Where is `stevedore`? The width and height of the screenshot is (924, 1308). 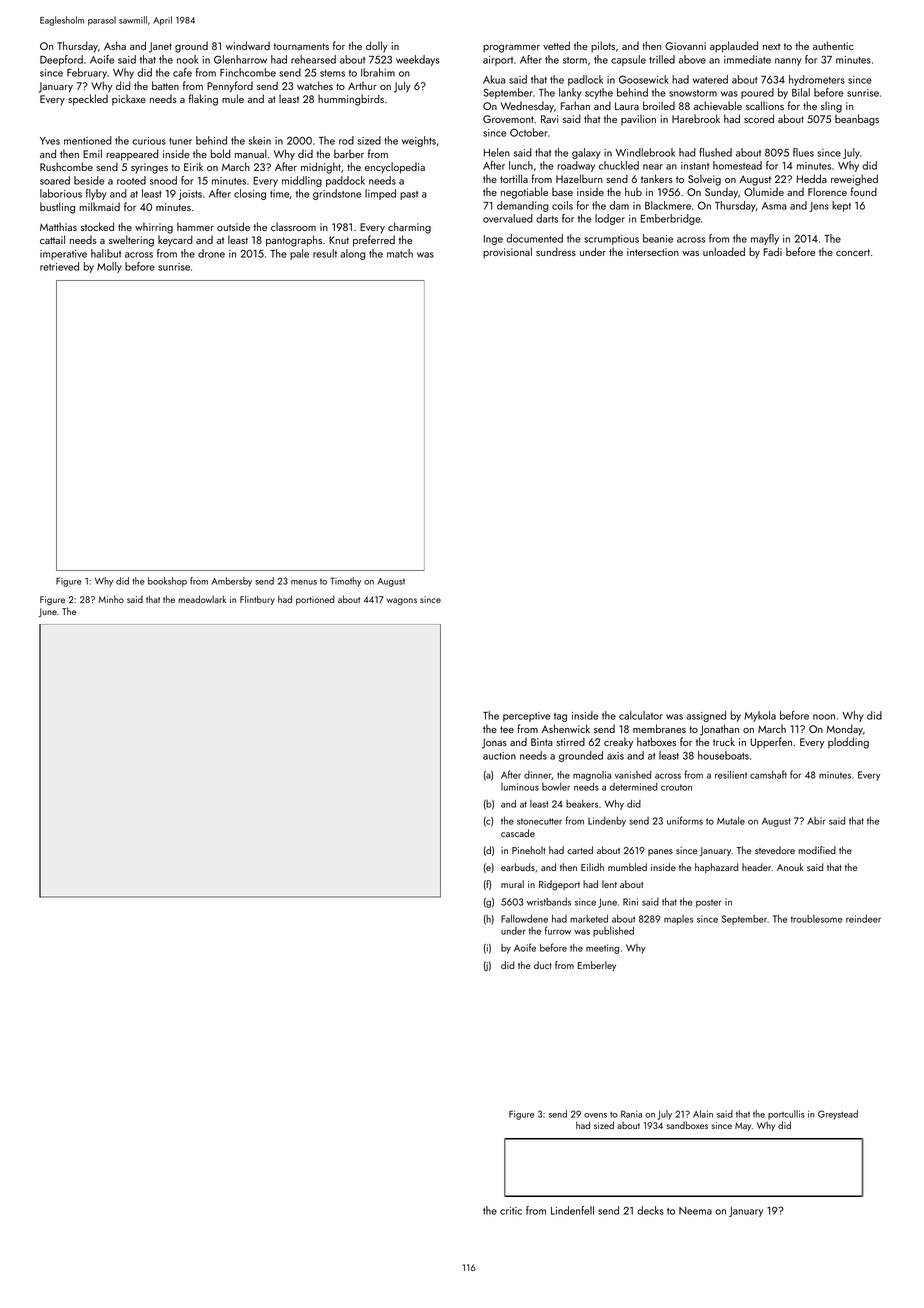
stevedore is located at coordinates (775, 850).
